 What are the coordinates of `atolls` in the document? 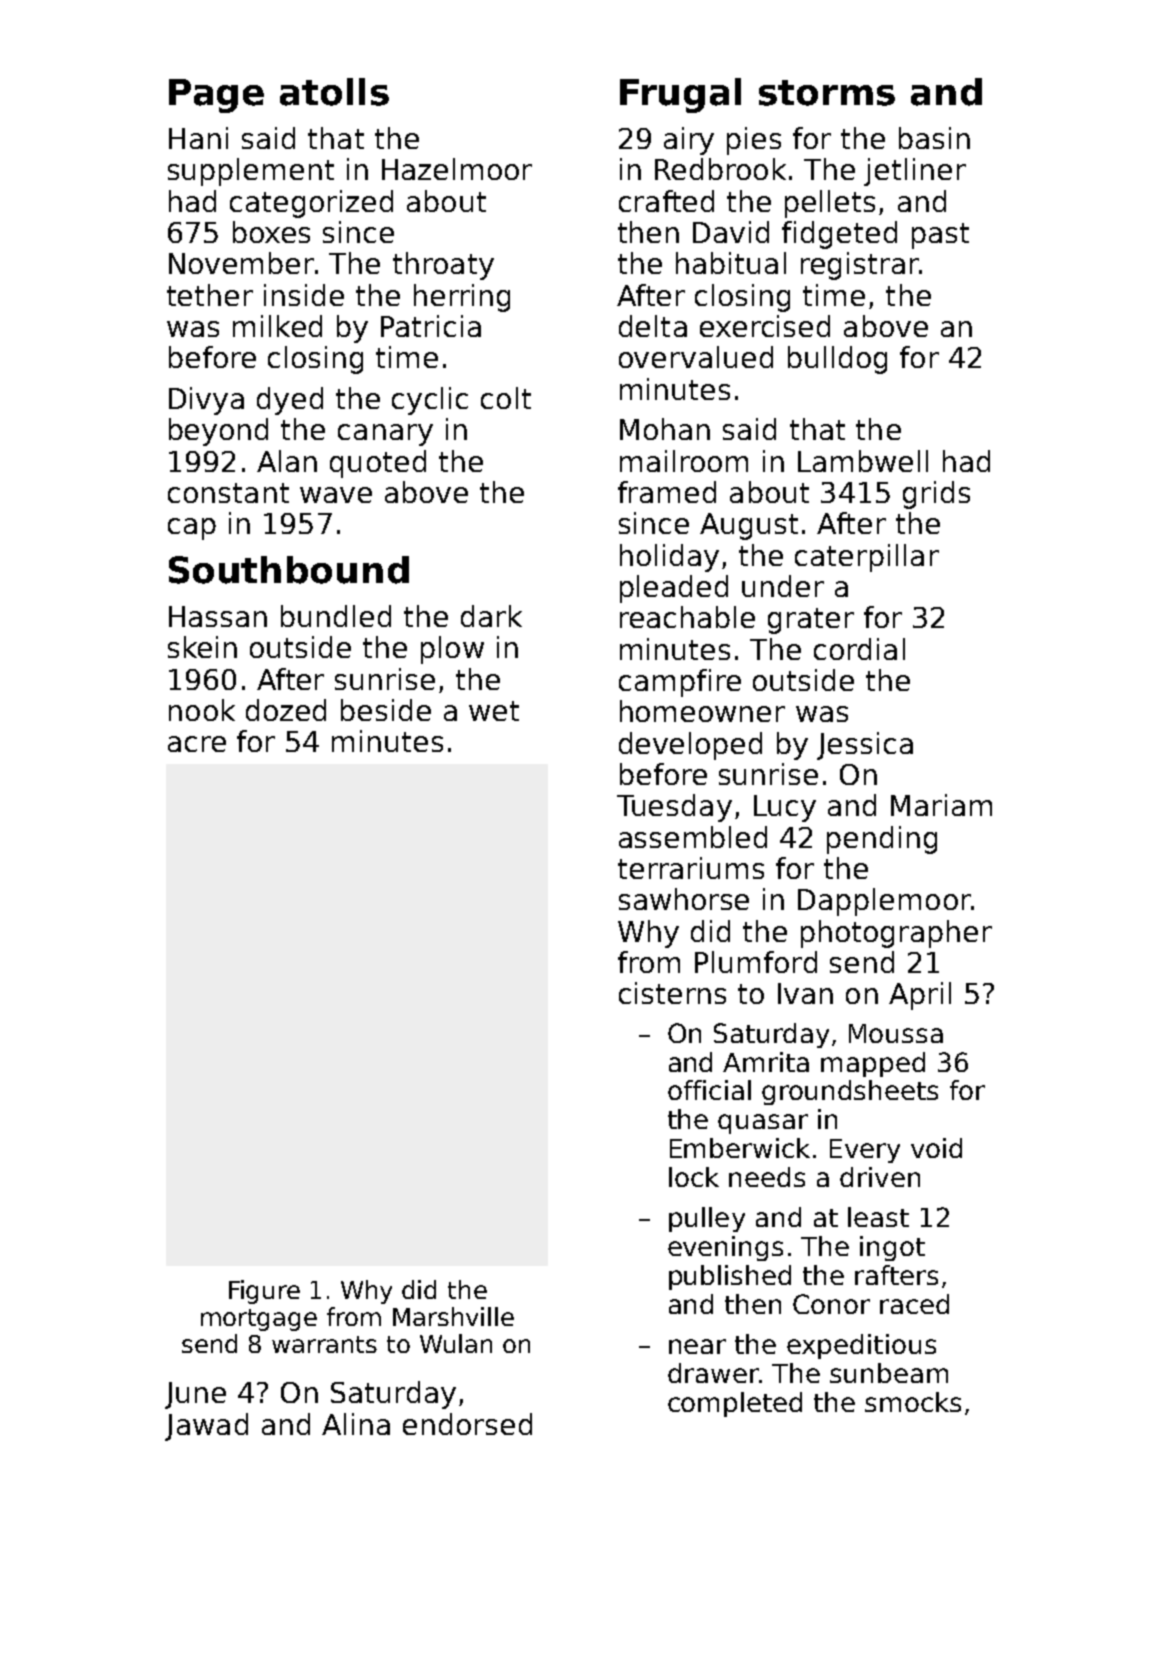 It's located at (334, 92).
